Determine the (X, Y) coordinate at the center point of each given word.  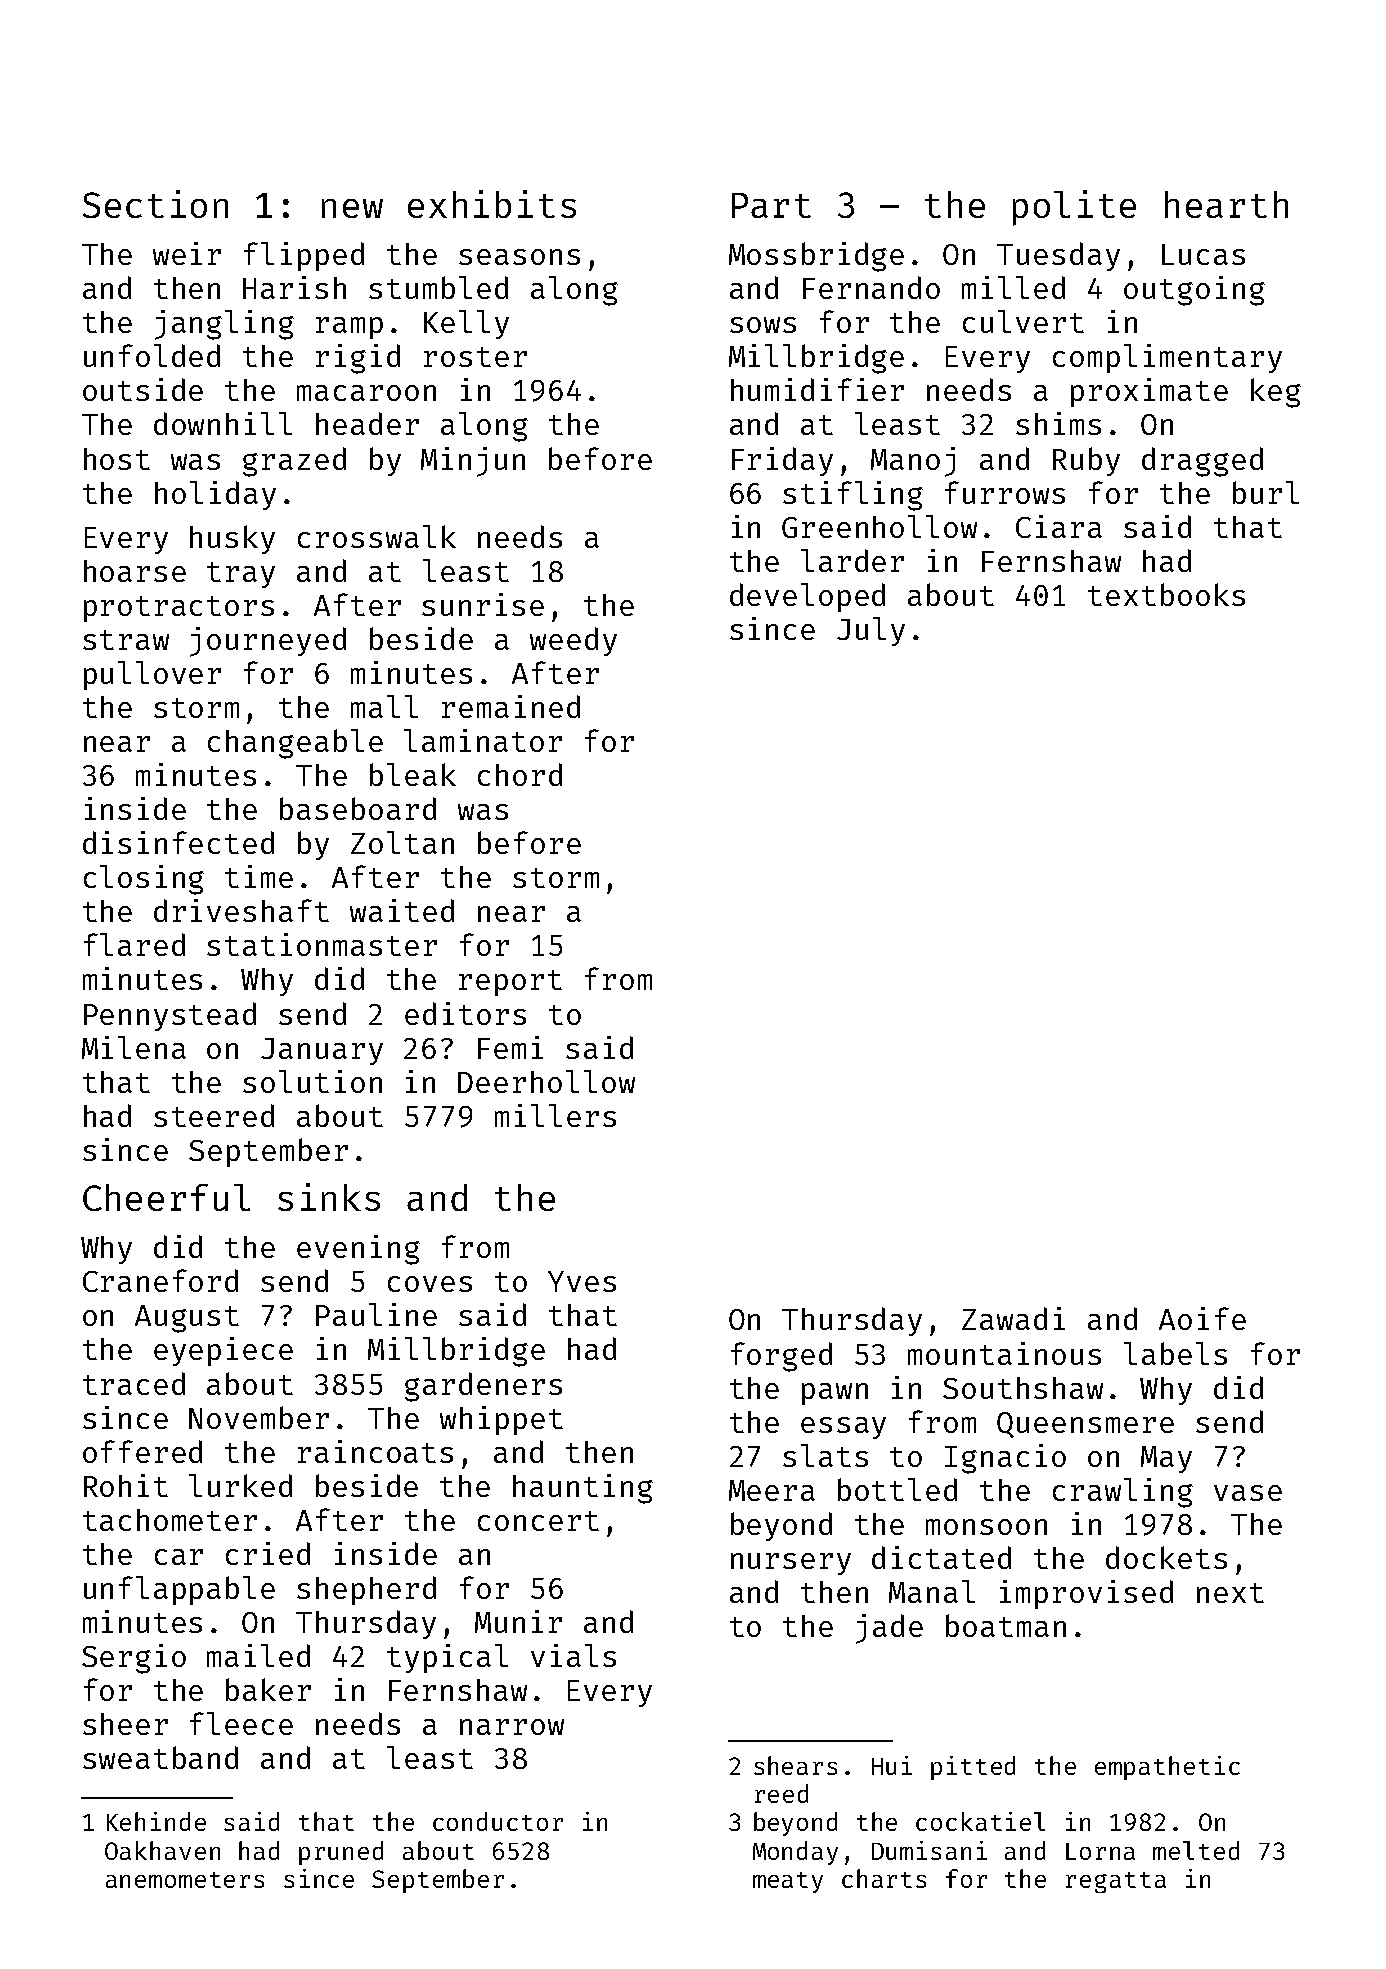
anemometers (185, 1880)
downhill (223, 423)
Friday (782, 461)
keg (1276, 393)
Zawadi (1013, 1318)
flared (134, 944)
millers (555, 1115)
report (510, 983)
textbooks (1166, 594)
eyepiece (223, 1351)
